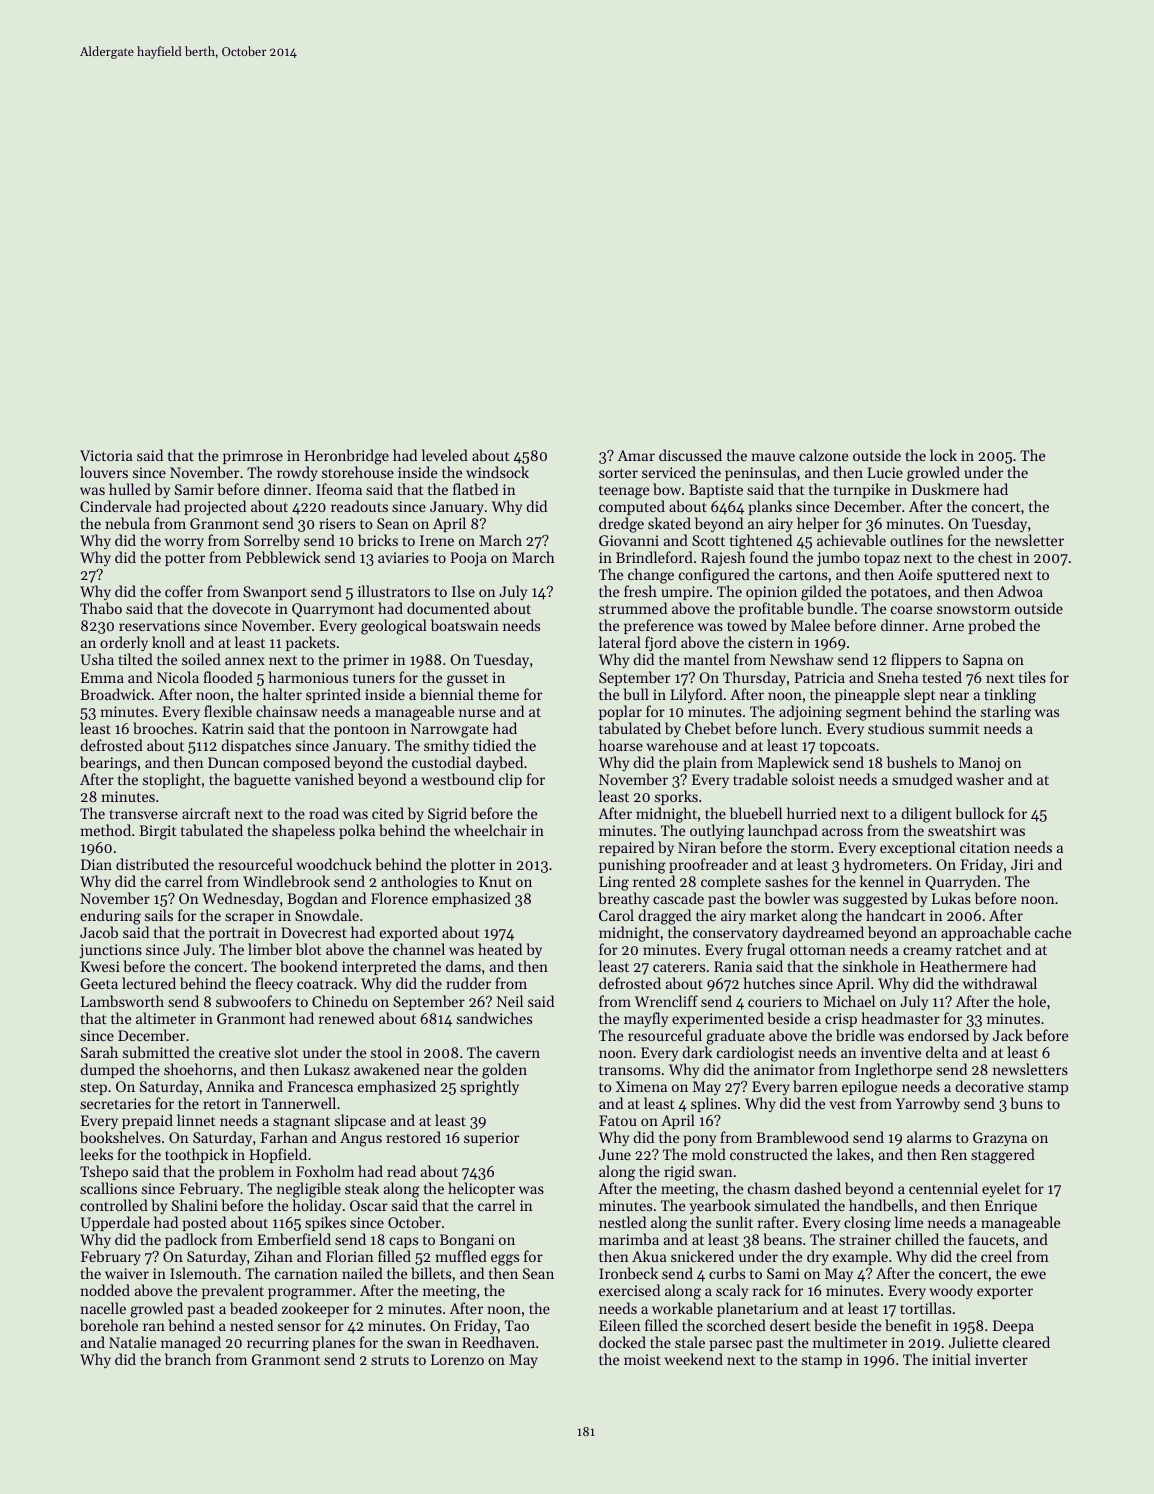 The image size is (1154, 1494). I want to click on Victoria, so click(106, 455).
